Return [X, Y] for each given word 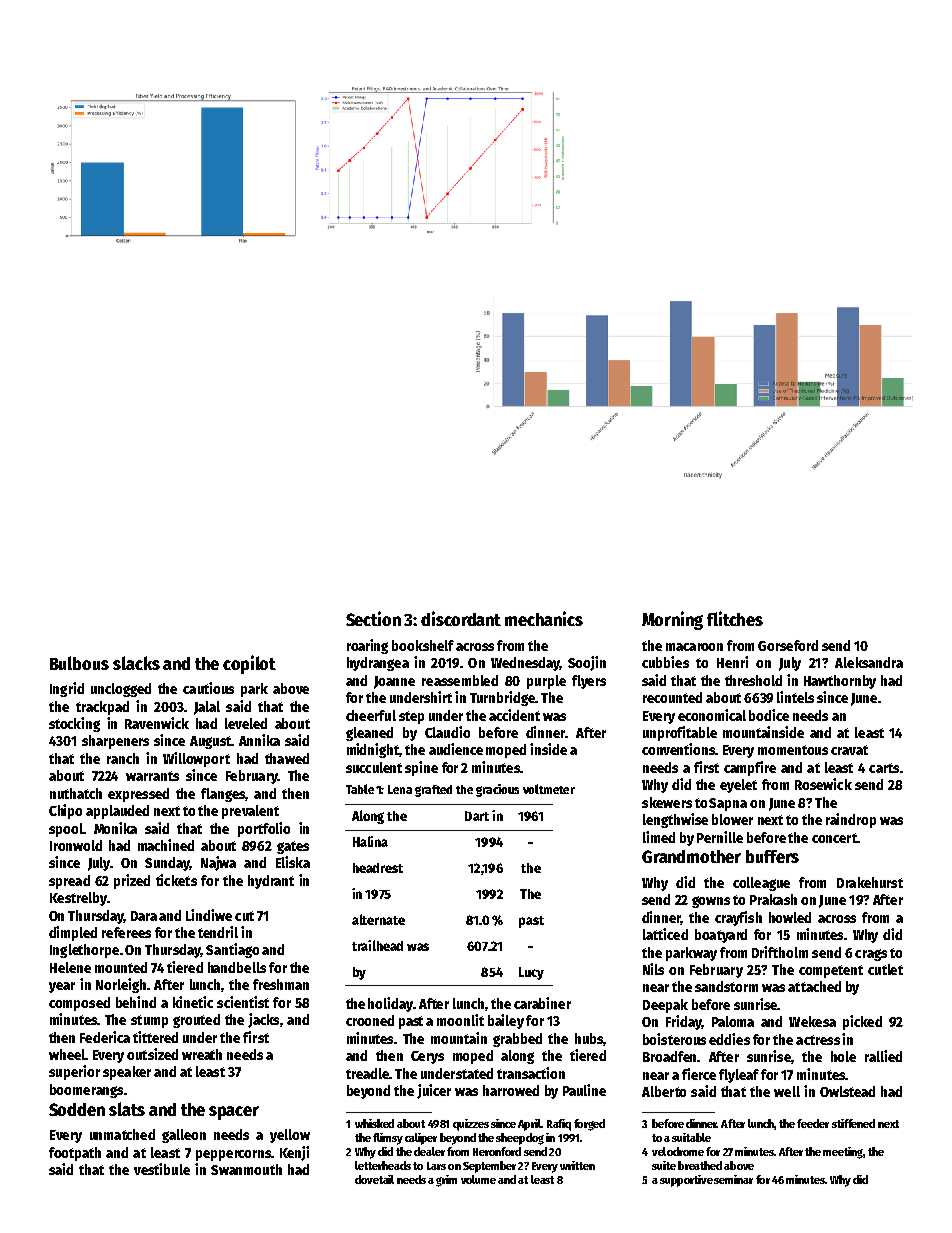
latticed [665, 934]
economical [712, 715]
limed [659, 837]
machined [166, 845]
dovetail [374, 1179]
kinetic [193, 1002]
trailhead [377, 945]
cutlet [885, 969]
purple [546, 682]
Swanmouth [246, 1169]
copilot [249, 664]
